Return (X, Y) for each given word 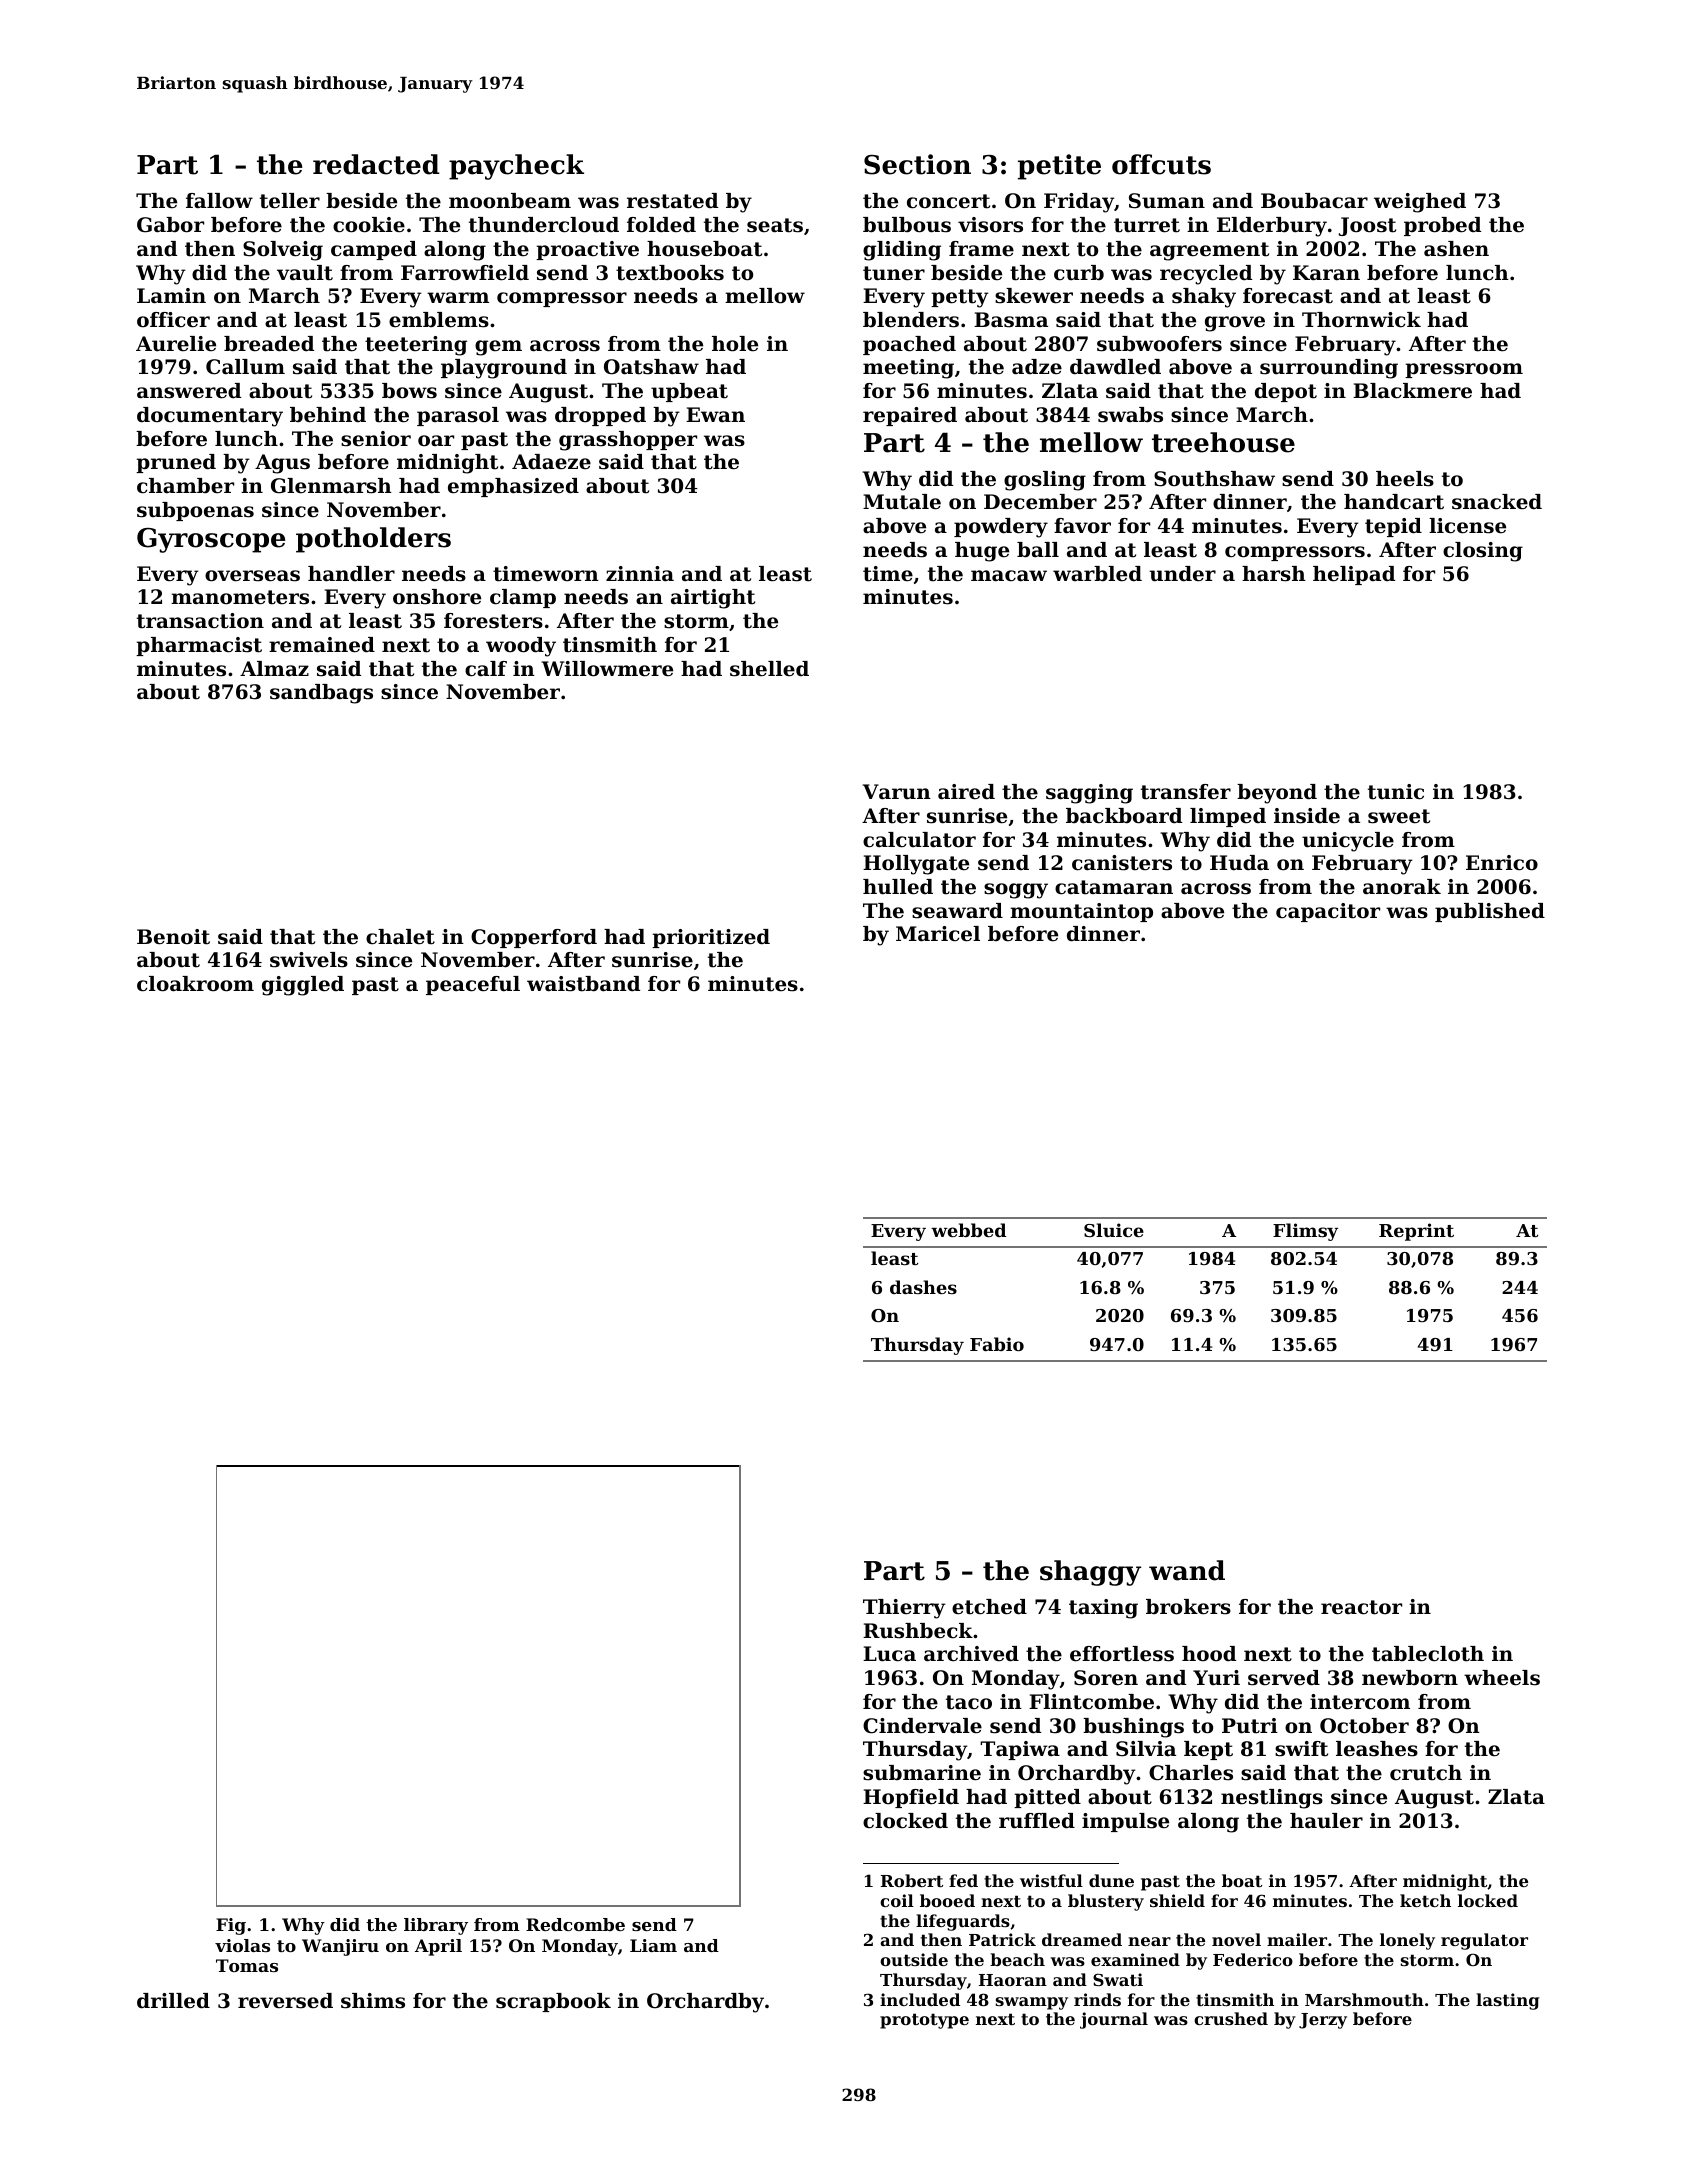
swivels (309, 960)
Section (917, 164)
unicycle (1348, 842)
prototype (924, 2021)
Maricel (938, 934)
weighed (1420, 203)
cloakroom (195, 984)
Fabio (997, 1344)
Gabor (170, 225)
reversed (285, 2001)
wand (1187, 1570)
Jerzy (1323, 2021)
